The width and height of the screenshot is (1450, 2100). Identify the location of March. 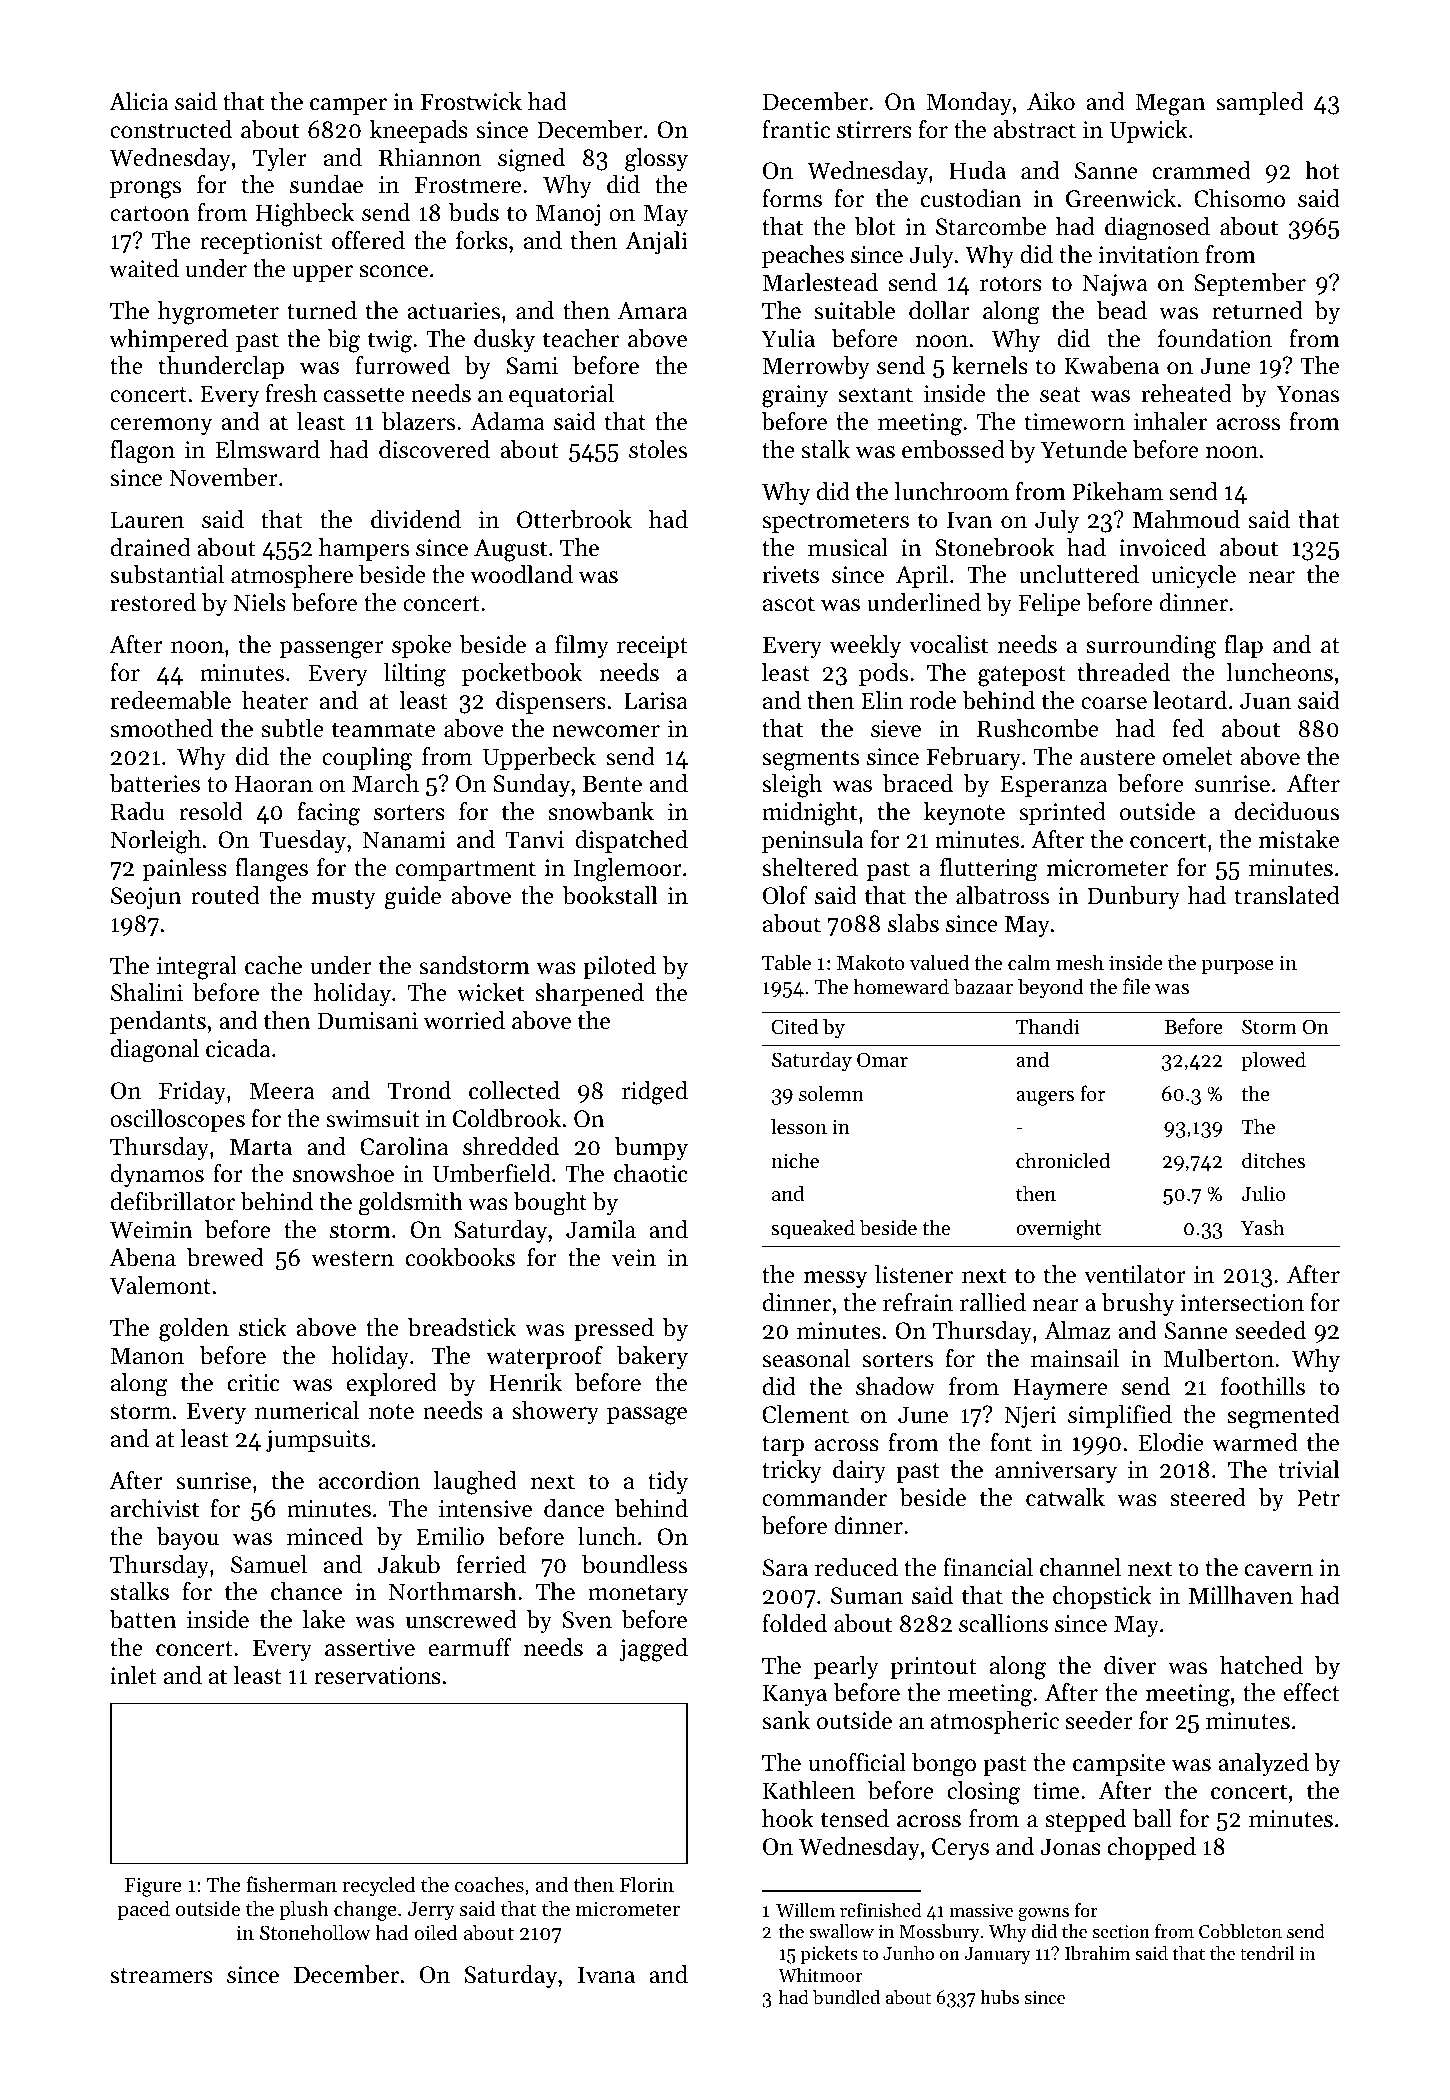
(385, 783).
